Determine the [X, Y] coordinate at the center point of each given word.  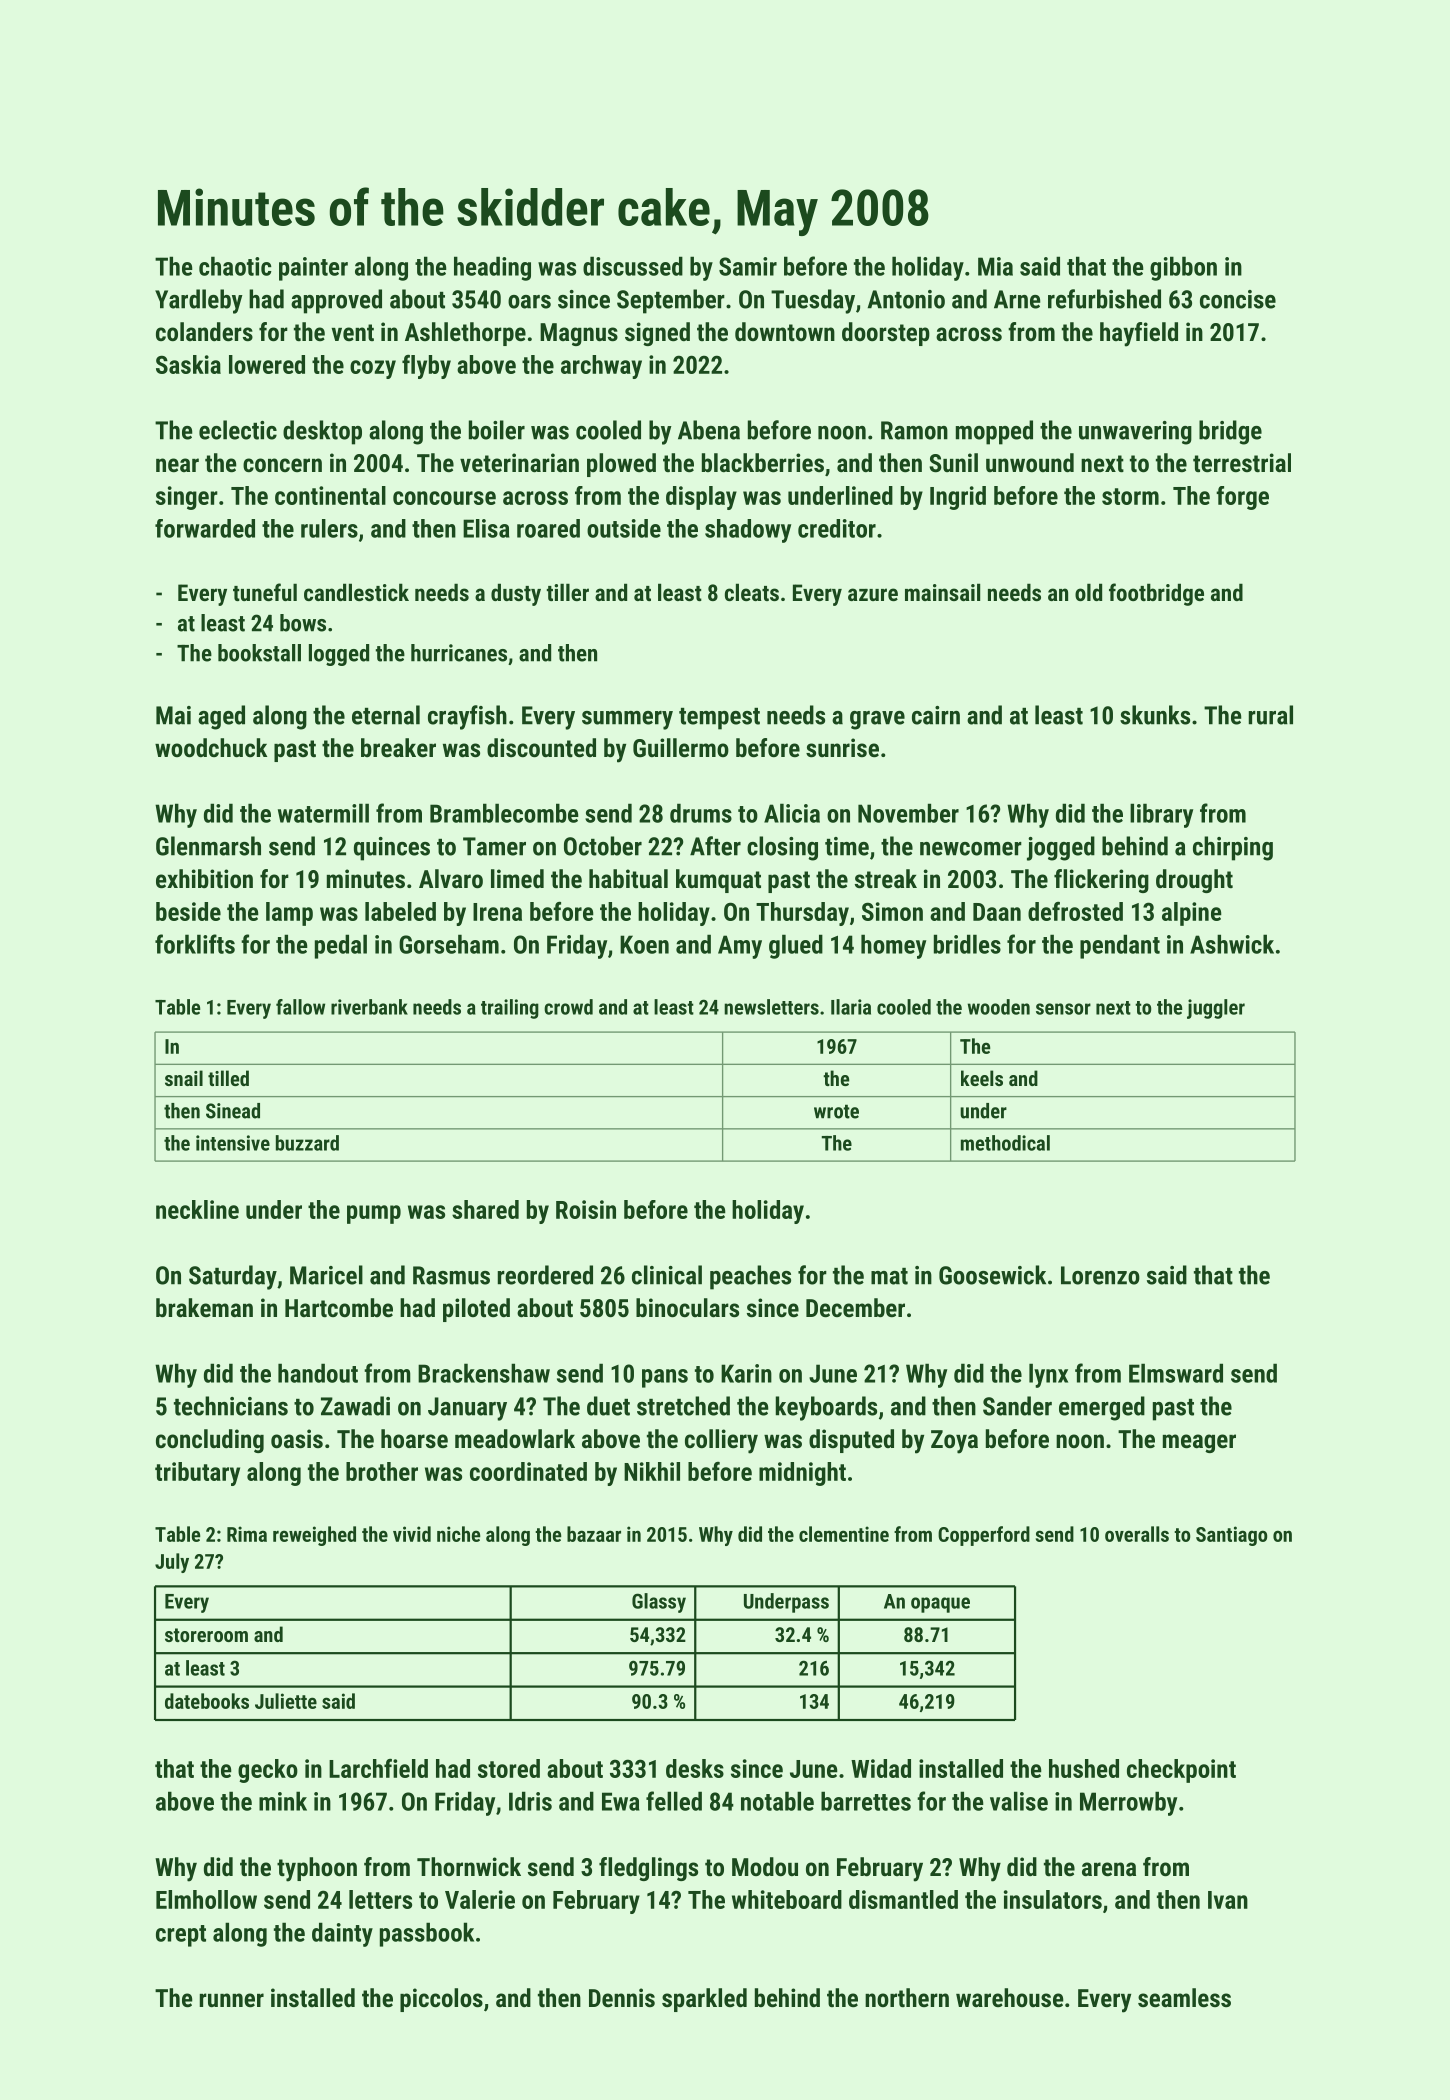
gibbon [1183, 269]
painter [313, 269]
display [701, 498]
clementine [844, 1534]
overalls [1137, 1534]
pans [665, 1378]
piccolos [441, 2000]
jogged [1061, 848]
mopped [994, 432]
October [603, 846]
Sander [1017, 1406]
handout [318, 1373]
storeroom [206, 1635]
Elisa [486, 528]
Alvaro [451, 878]
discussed [633, 266]
